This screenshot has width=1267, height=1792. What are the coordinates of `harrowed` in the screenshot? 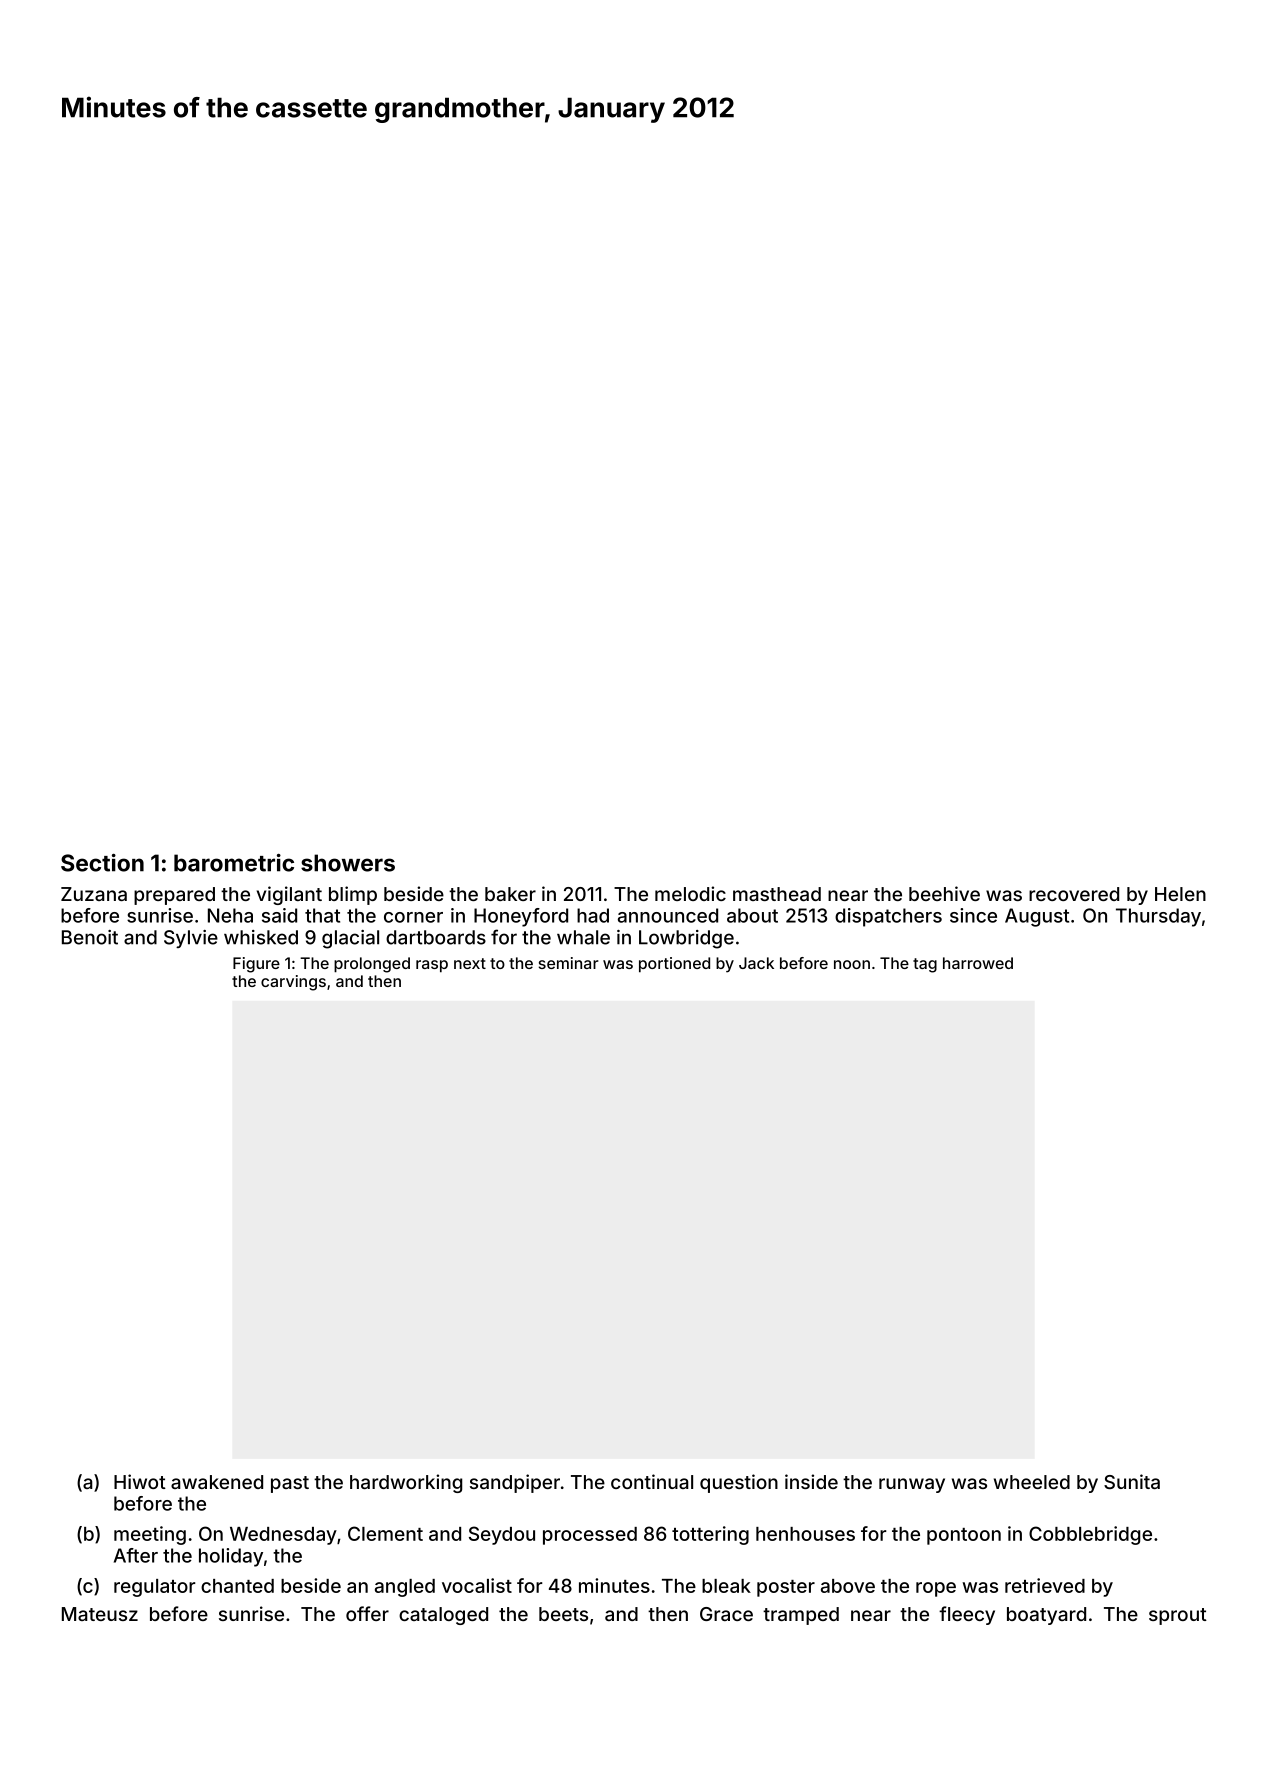 It's located at (978, 963).
